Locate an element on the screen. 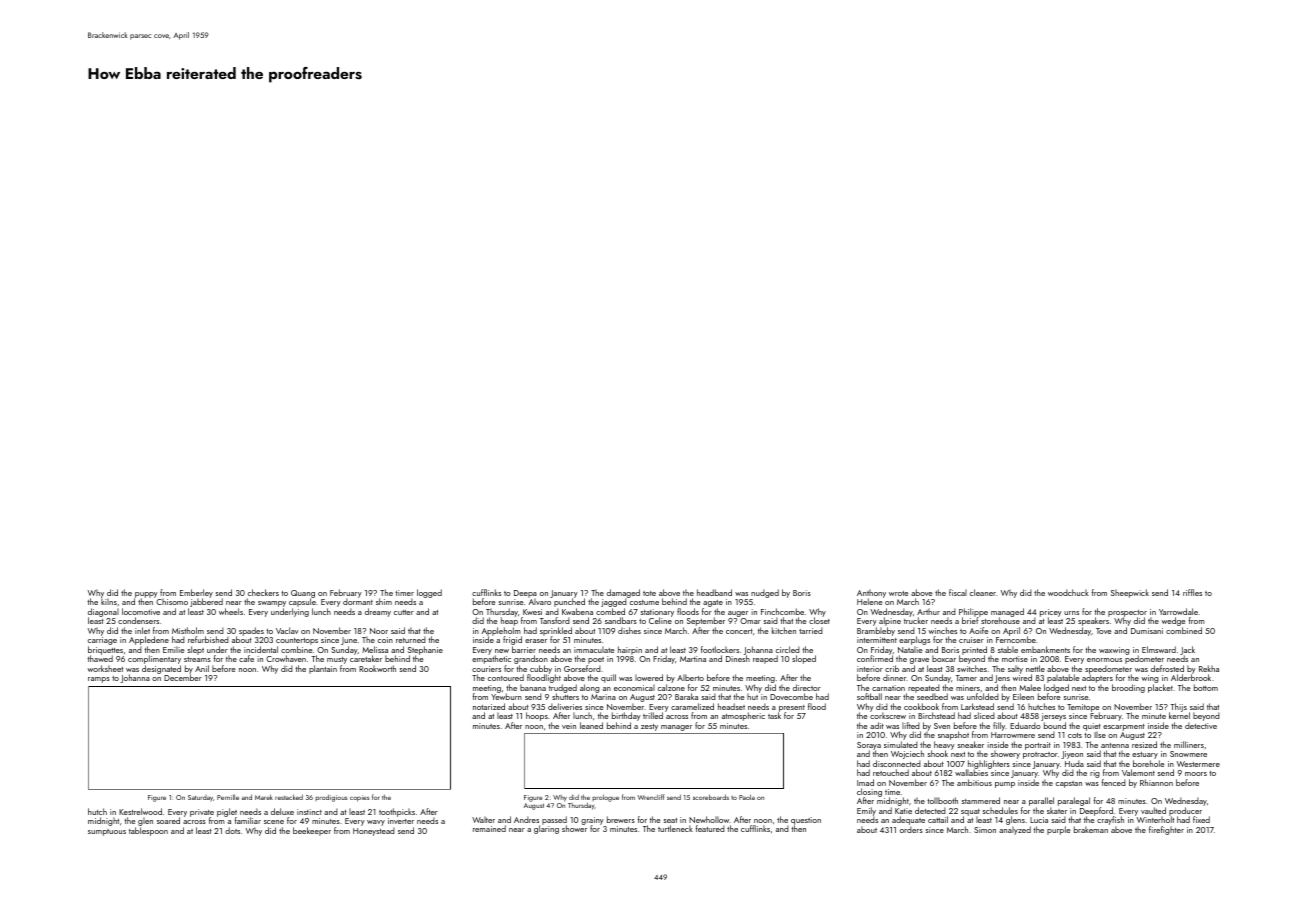 The width and height of the screenshot is (1308, 924). Harrowmere is located at coordinates (1013, 735).
